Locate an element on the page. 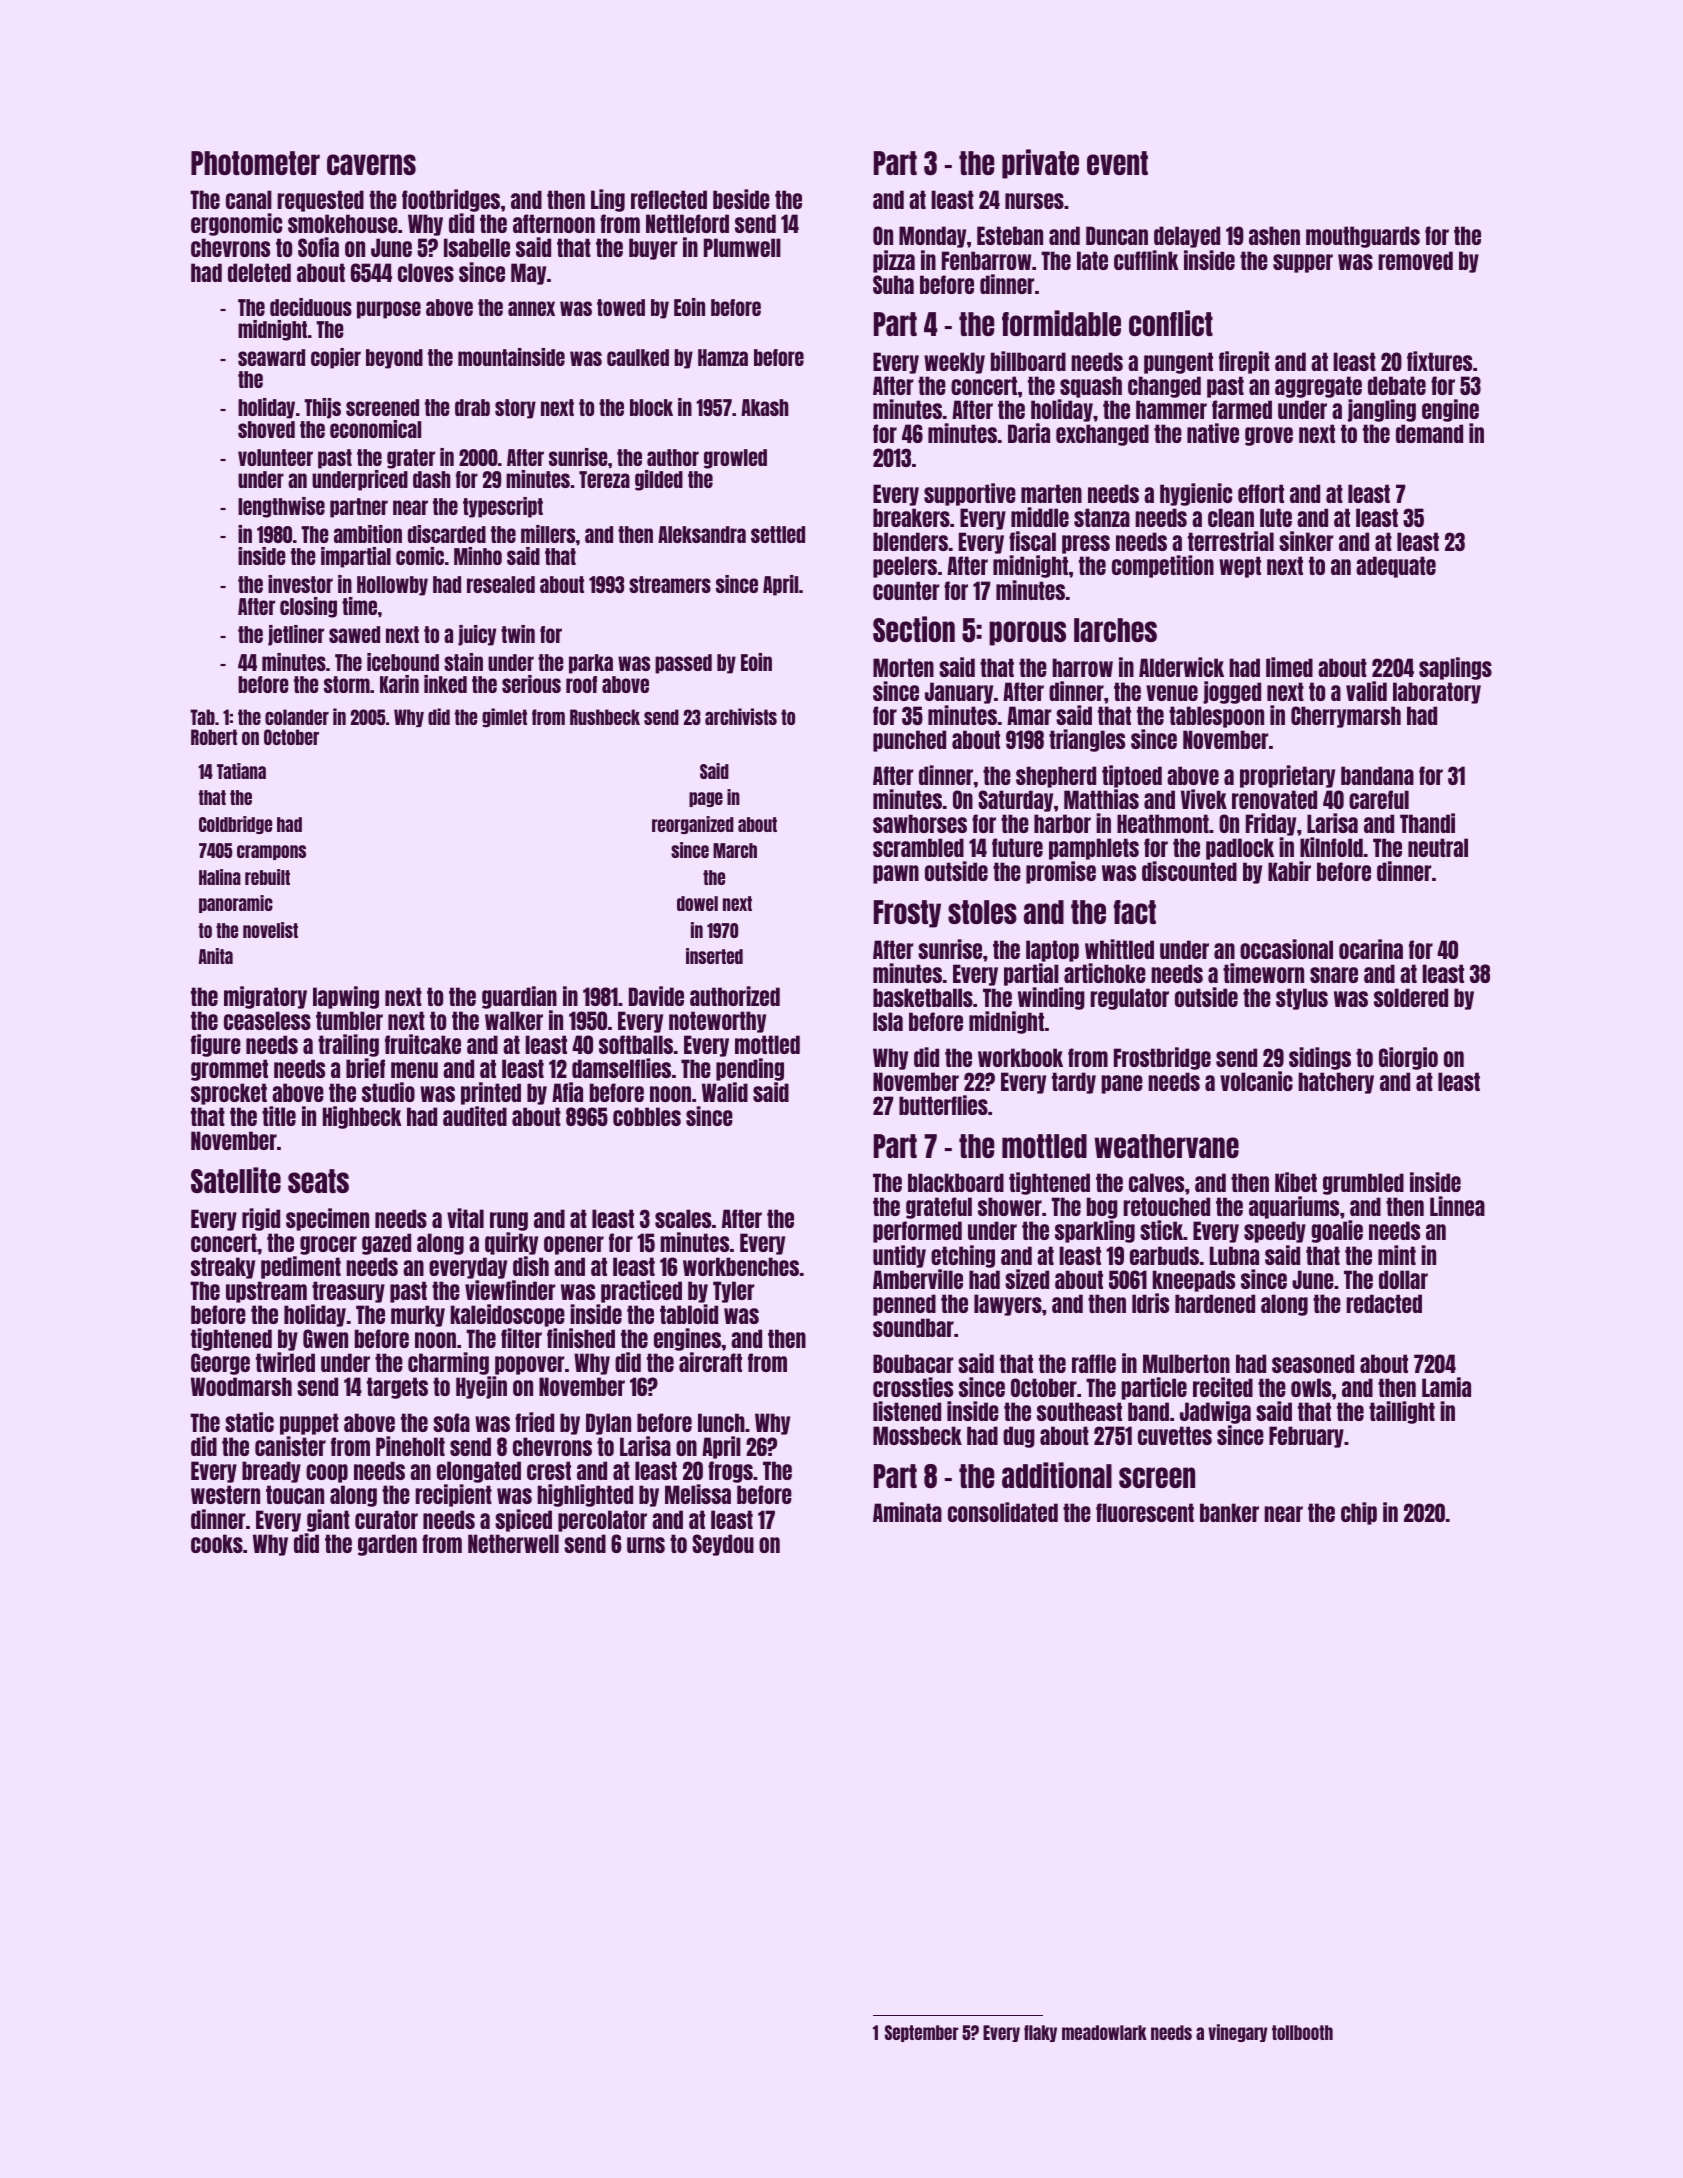 The width and height of the page is (1683, 2178). Morten is located at coordinates (903, 667).
